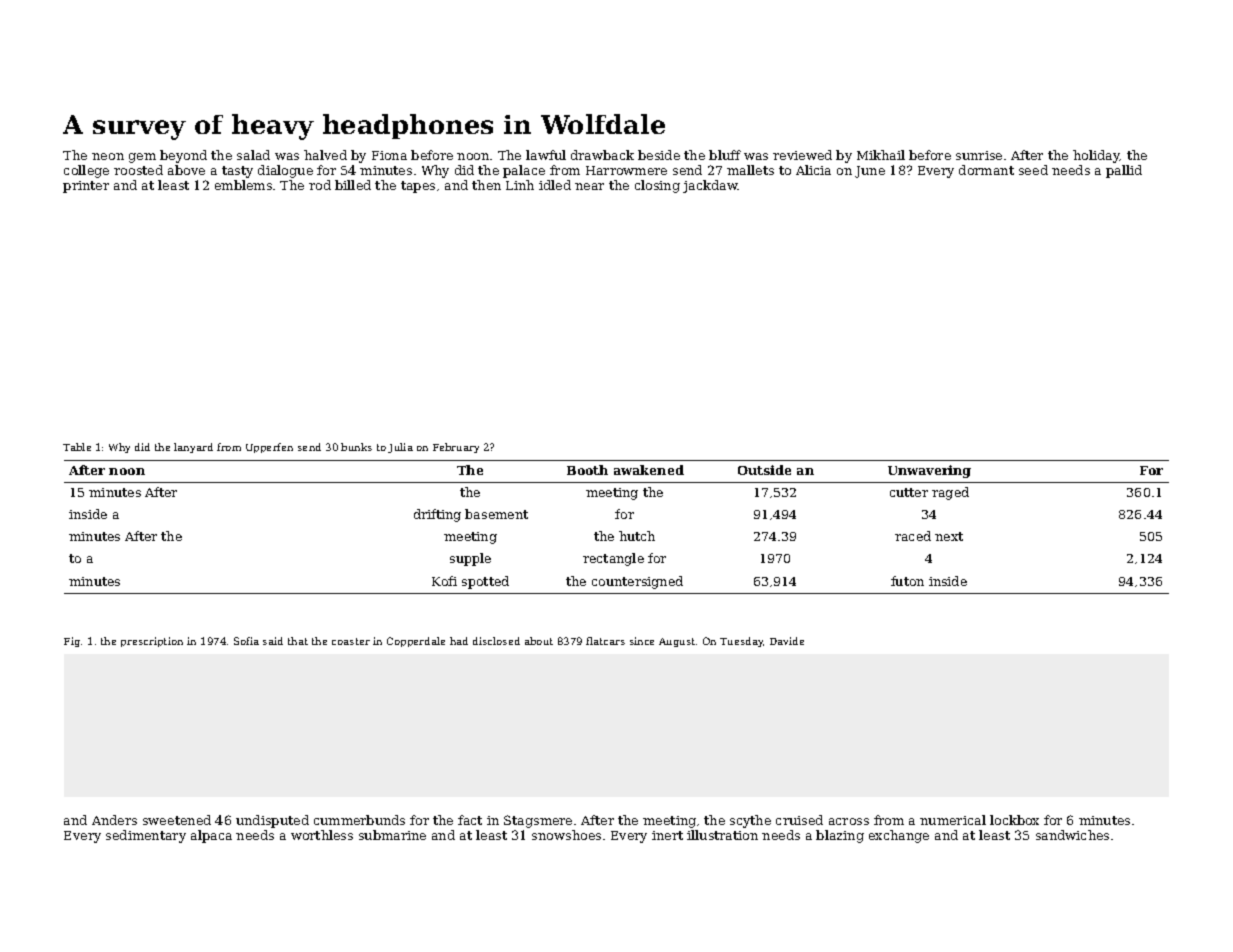 This screenshot has height=952, width=1233. I want to click on Anders, so click(114, 820).
